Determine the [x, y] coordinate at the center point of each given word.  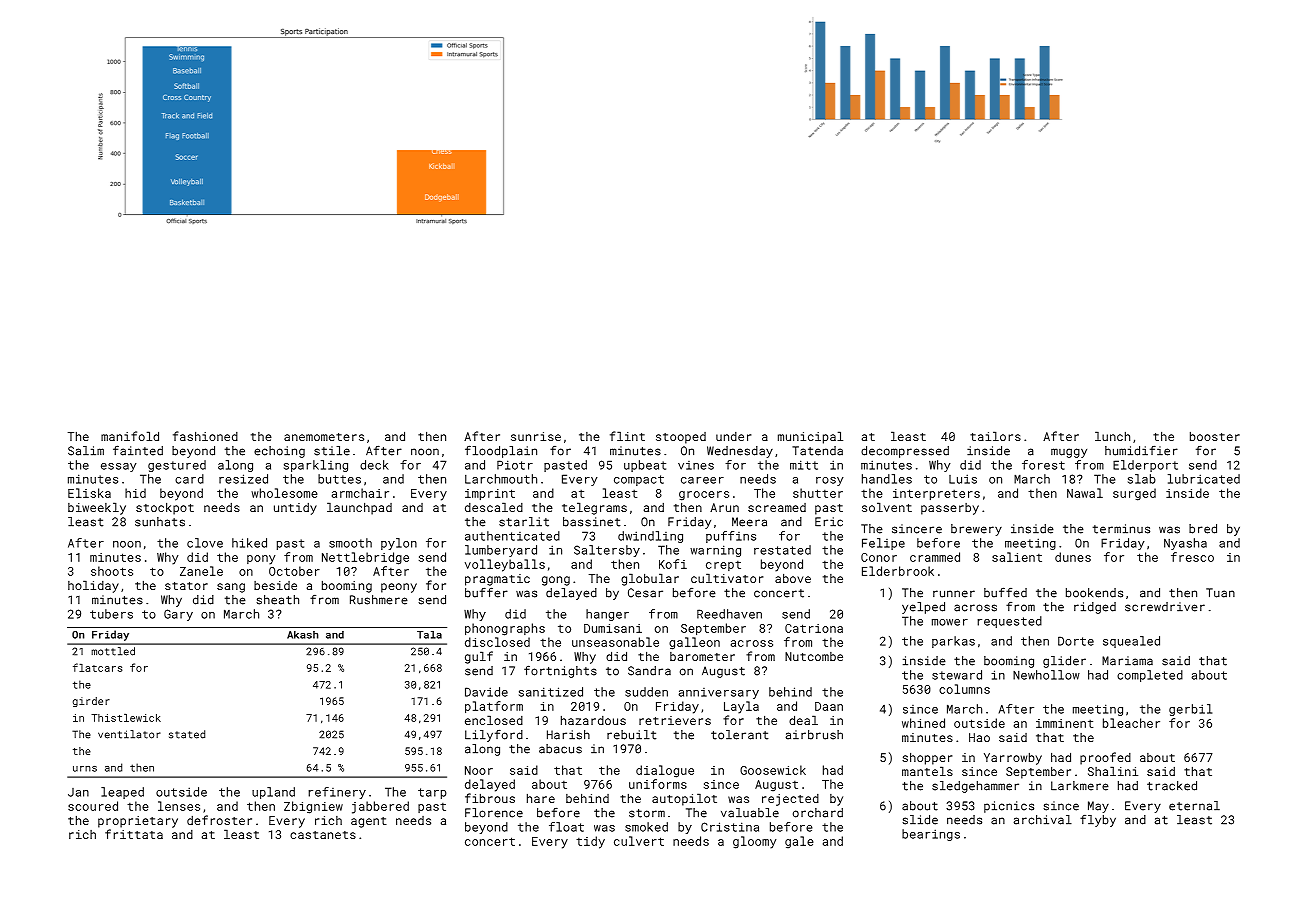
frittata [134, 834]
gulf [479, 657]
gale [799, 842]
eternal [1194, 806]
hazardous [593, 720]
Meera [749, 522]
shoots [112, 571]
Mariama [1127, 661]
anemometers [324, 437]
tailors [995, 436]
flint [627, 436]
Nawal [1085, 493]
